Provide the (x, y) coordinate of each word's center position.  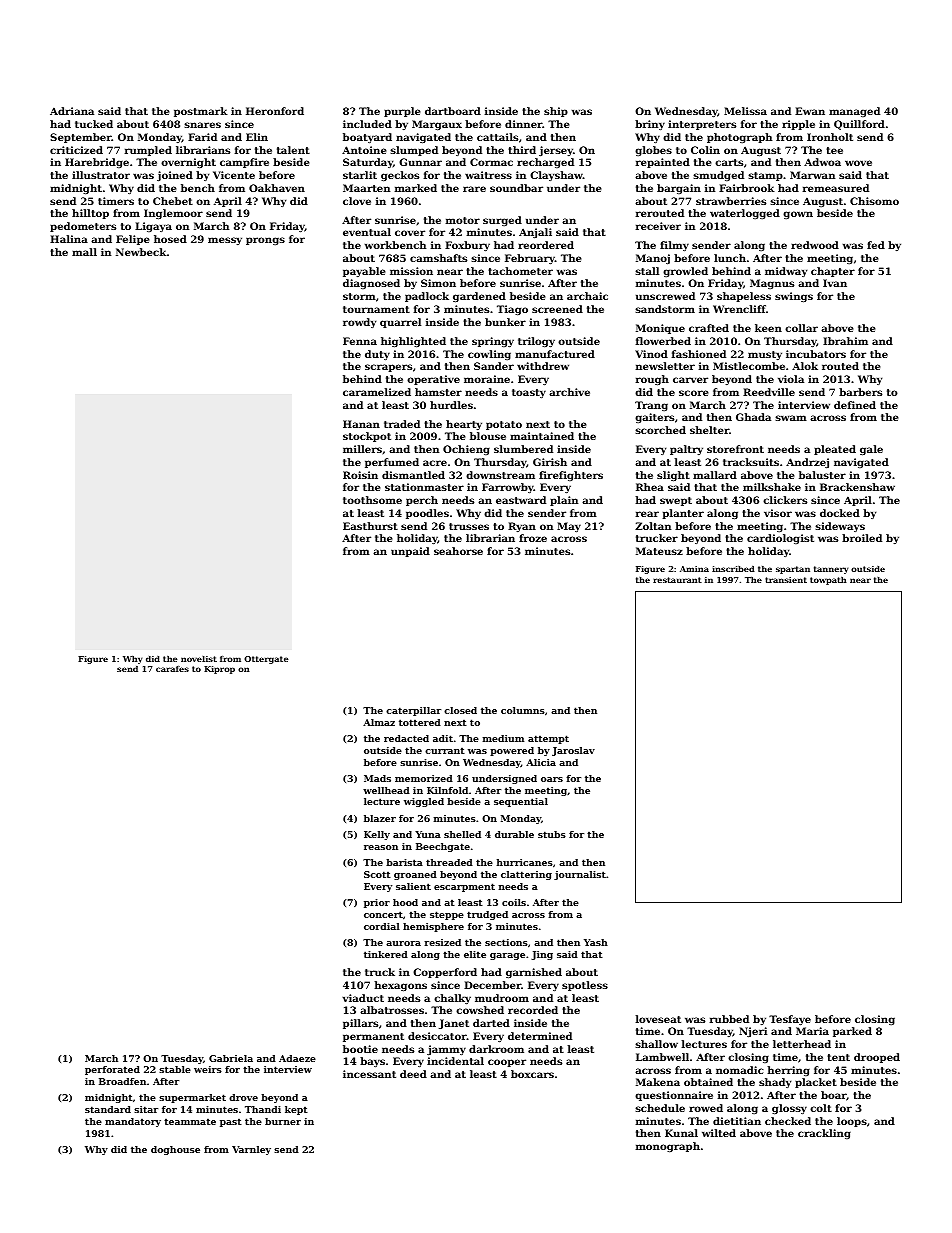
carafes (172, 669)
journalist (580, 875)
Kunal (681, 1133)
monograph (668, 1147)
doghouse (175, 1150)
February (530, 259)
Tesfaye (790, 1020)
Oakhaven (277, 188)
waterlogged (745, 214)
